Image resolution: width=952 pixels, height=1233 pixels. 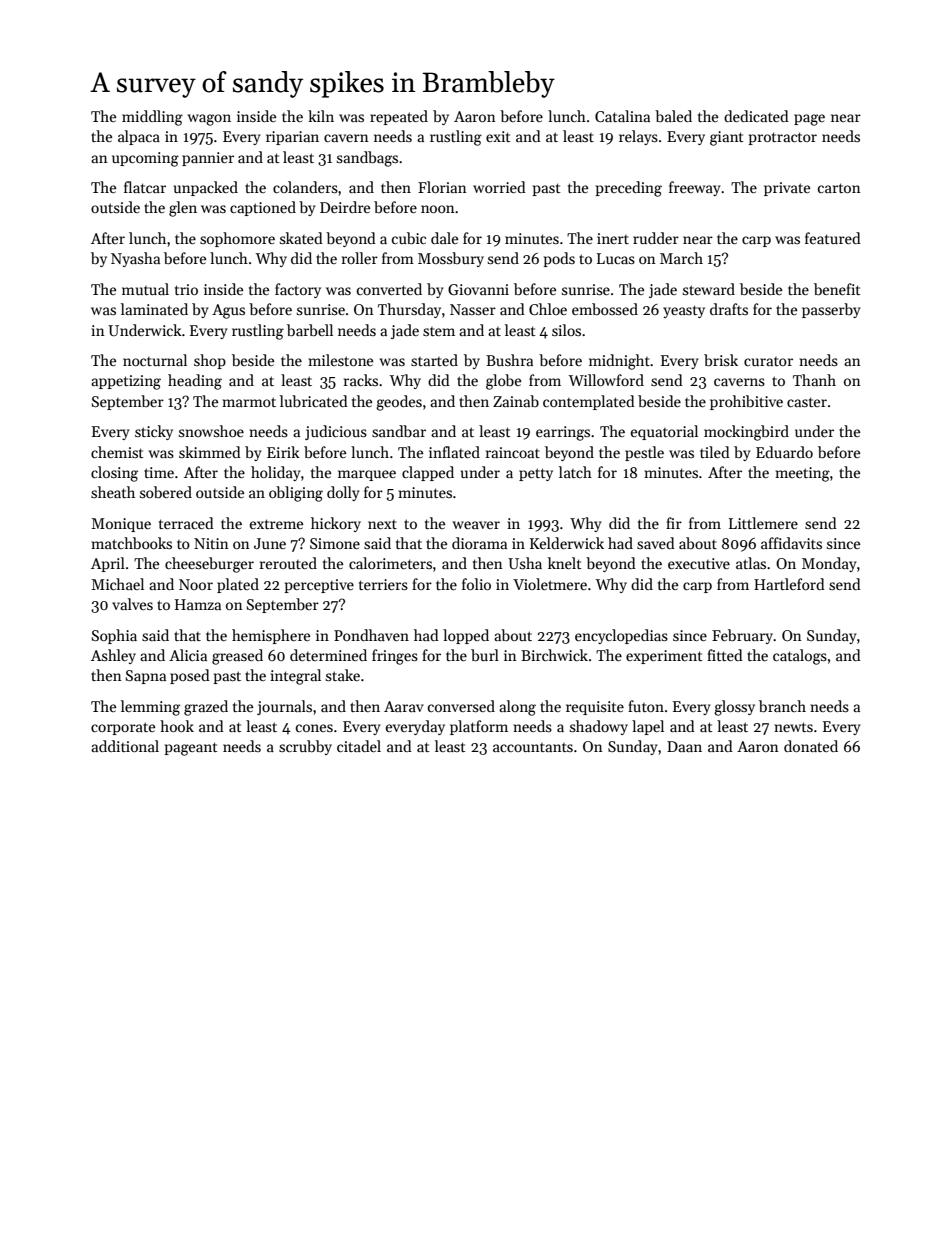 What do you see at coordinates (321, 116) in the document?
I see `kiln` at bounding box center [321, 116].
